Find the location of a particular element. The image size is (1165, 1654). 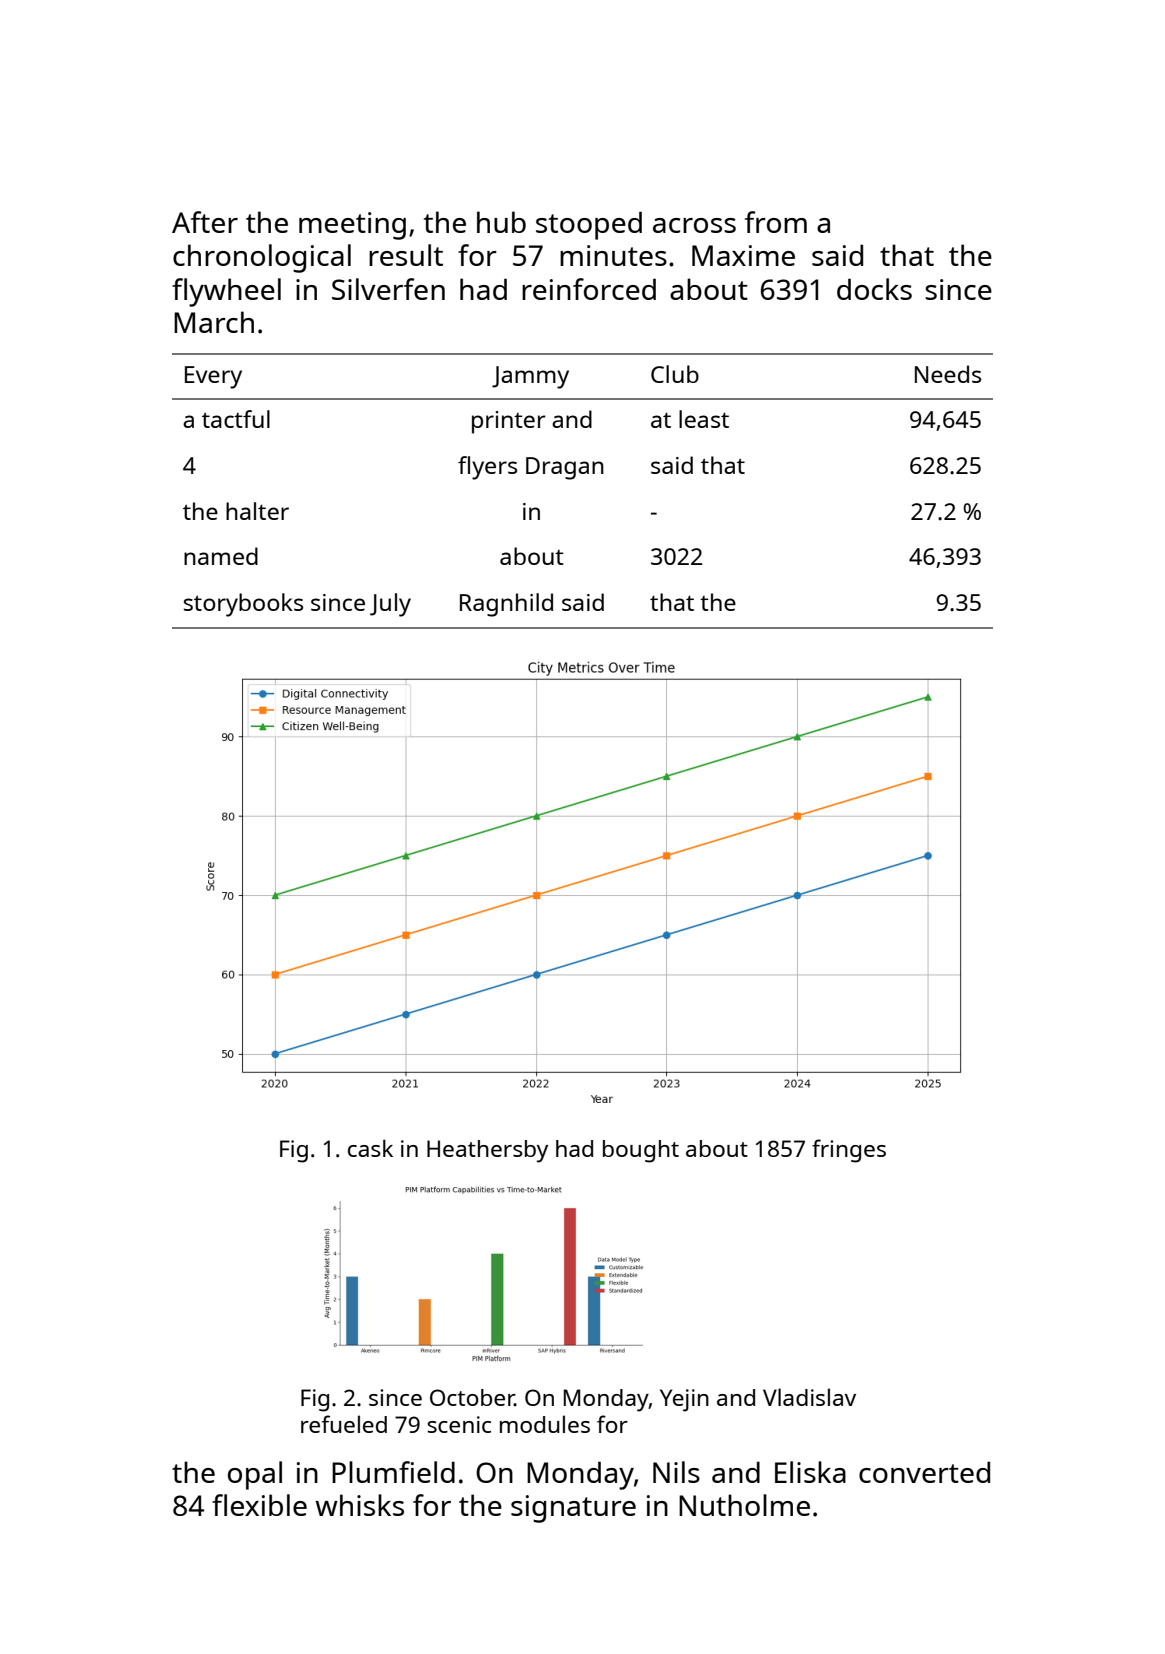

docks is located at coordinates (874, 289).
